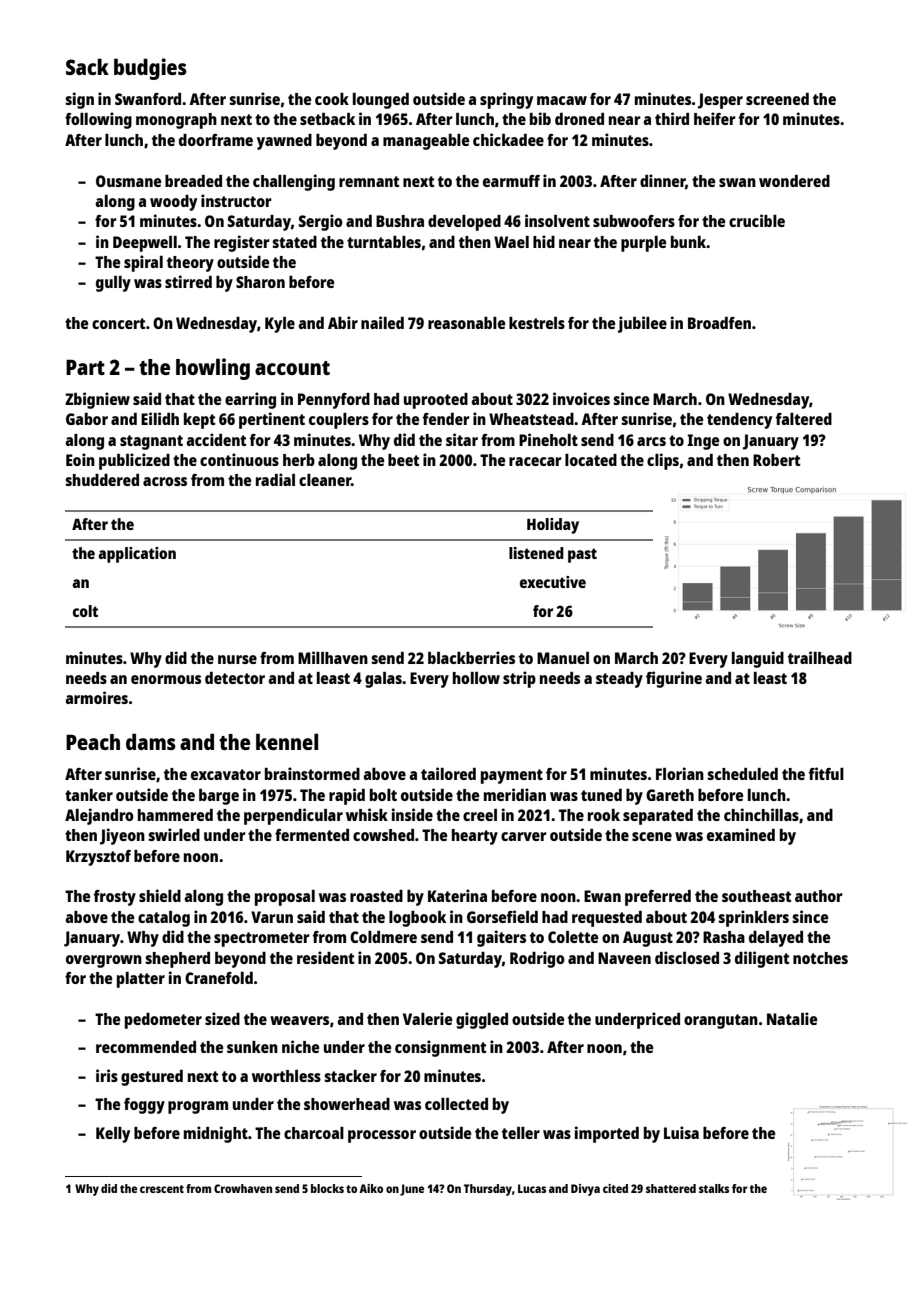  I want to click on herb, so click(299, 460).
